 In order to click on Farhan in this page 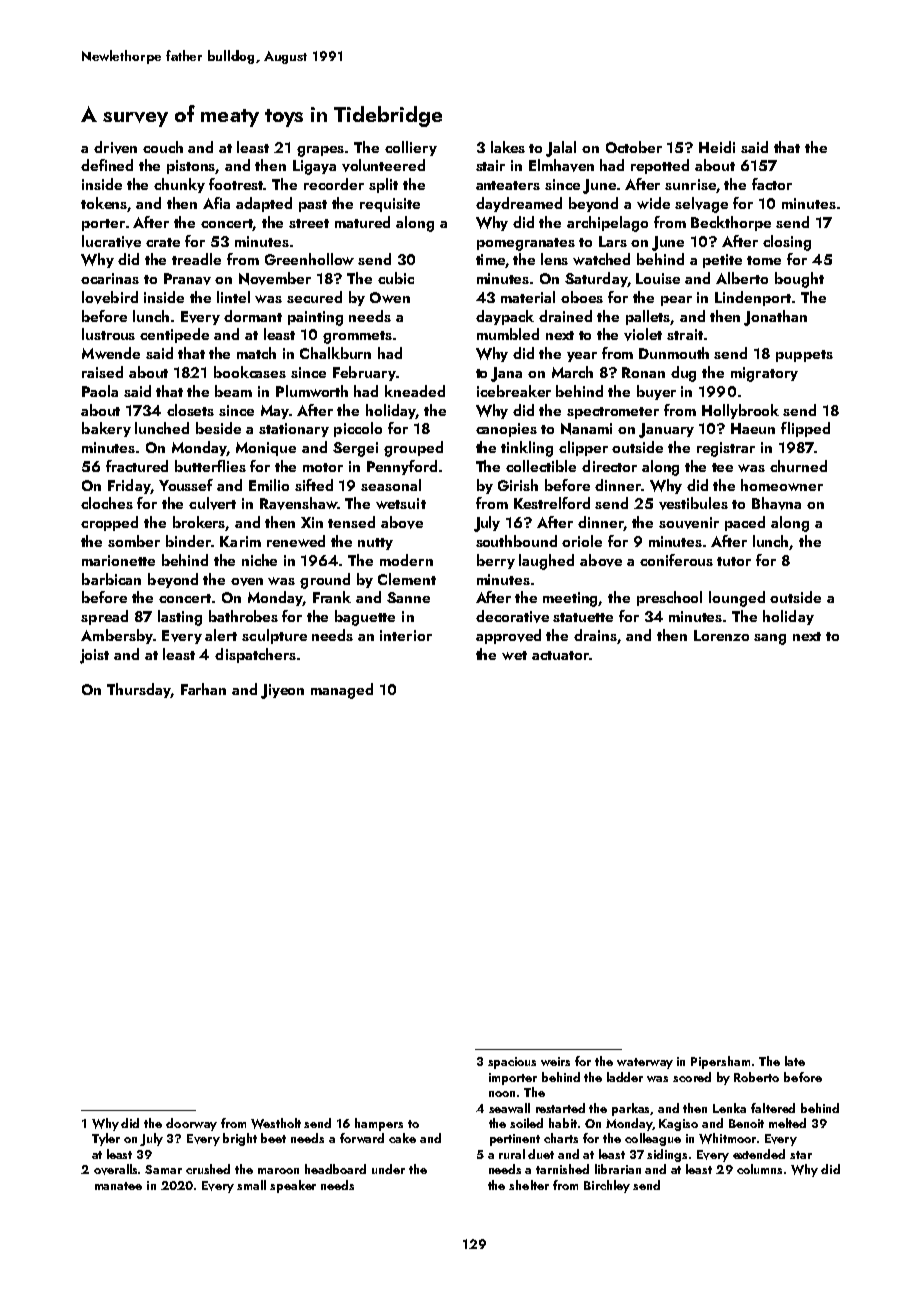, I will do `click(203, 689)`.
